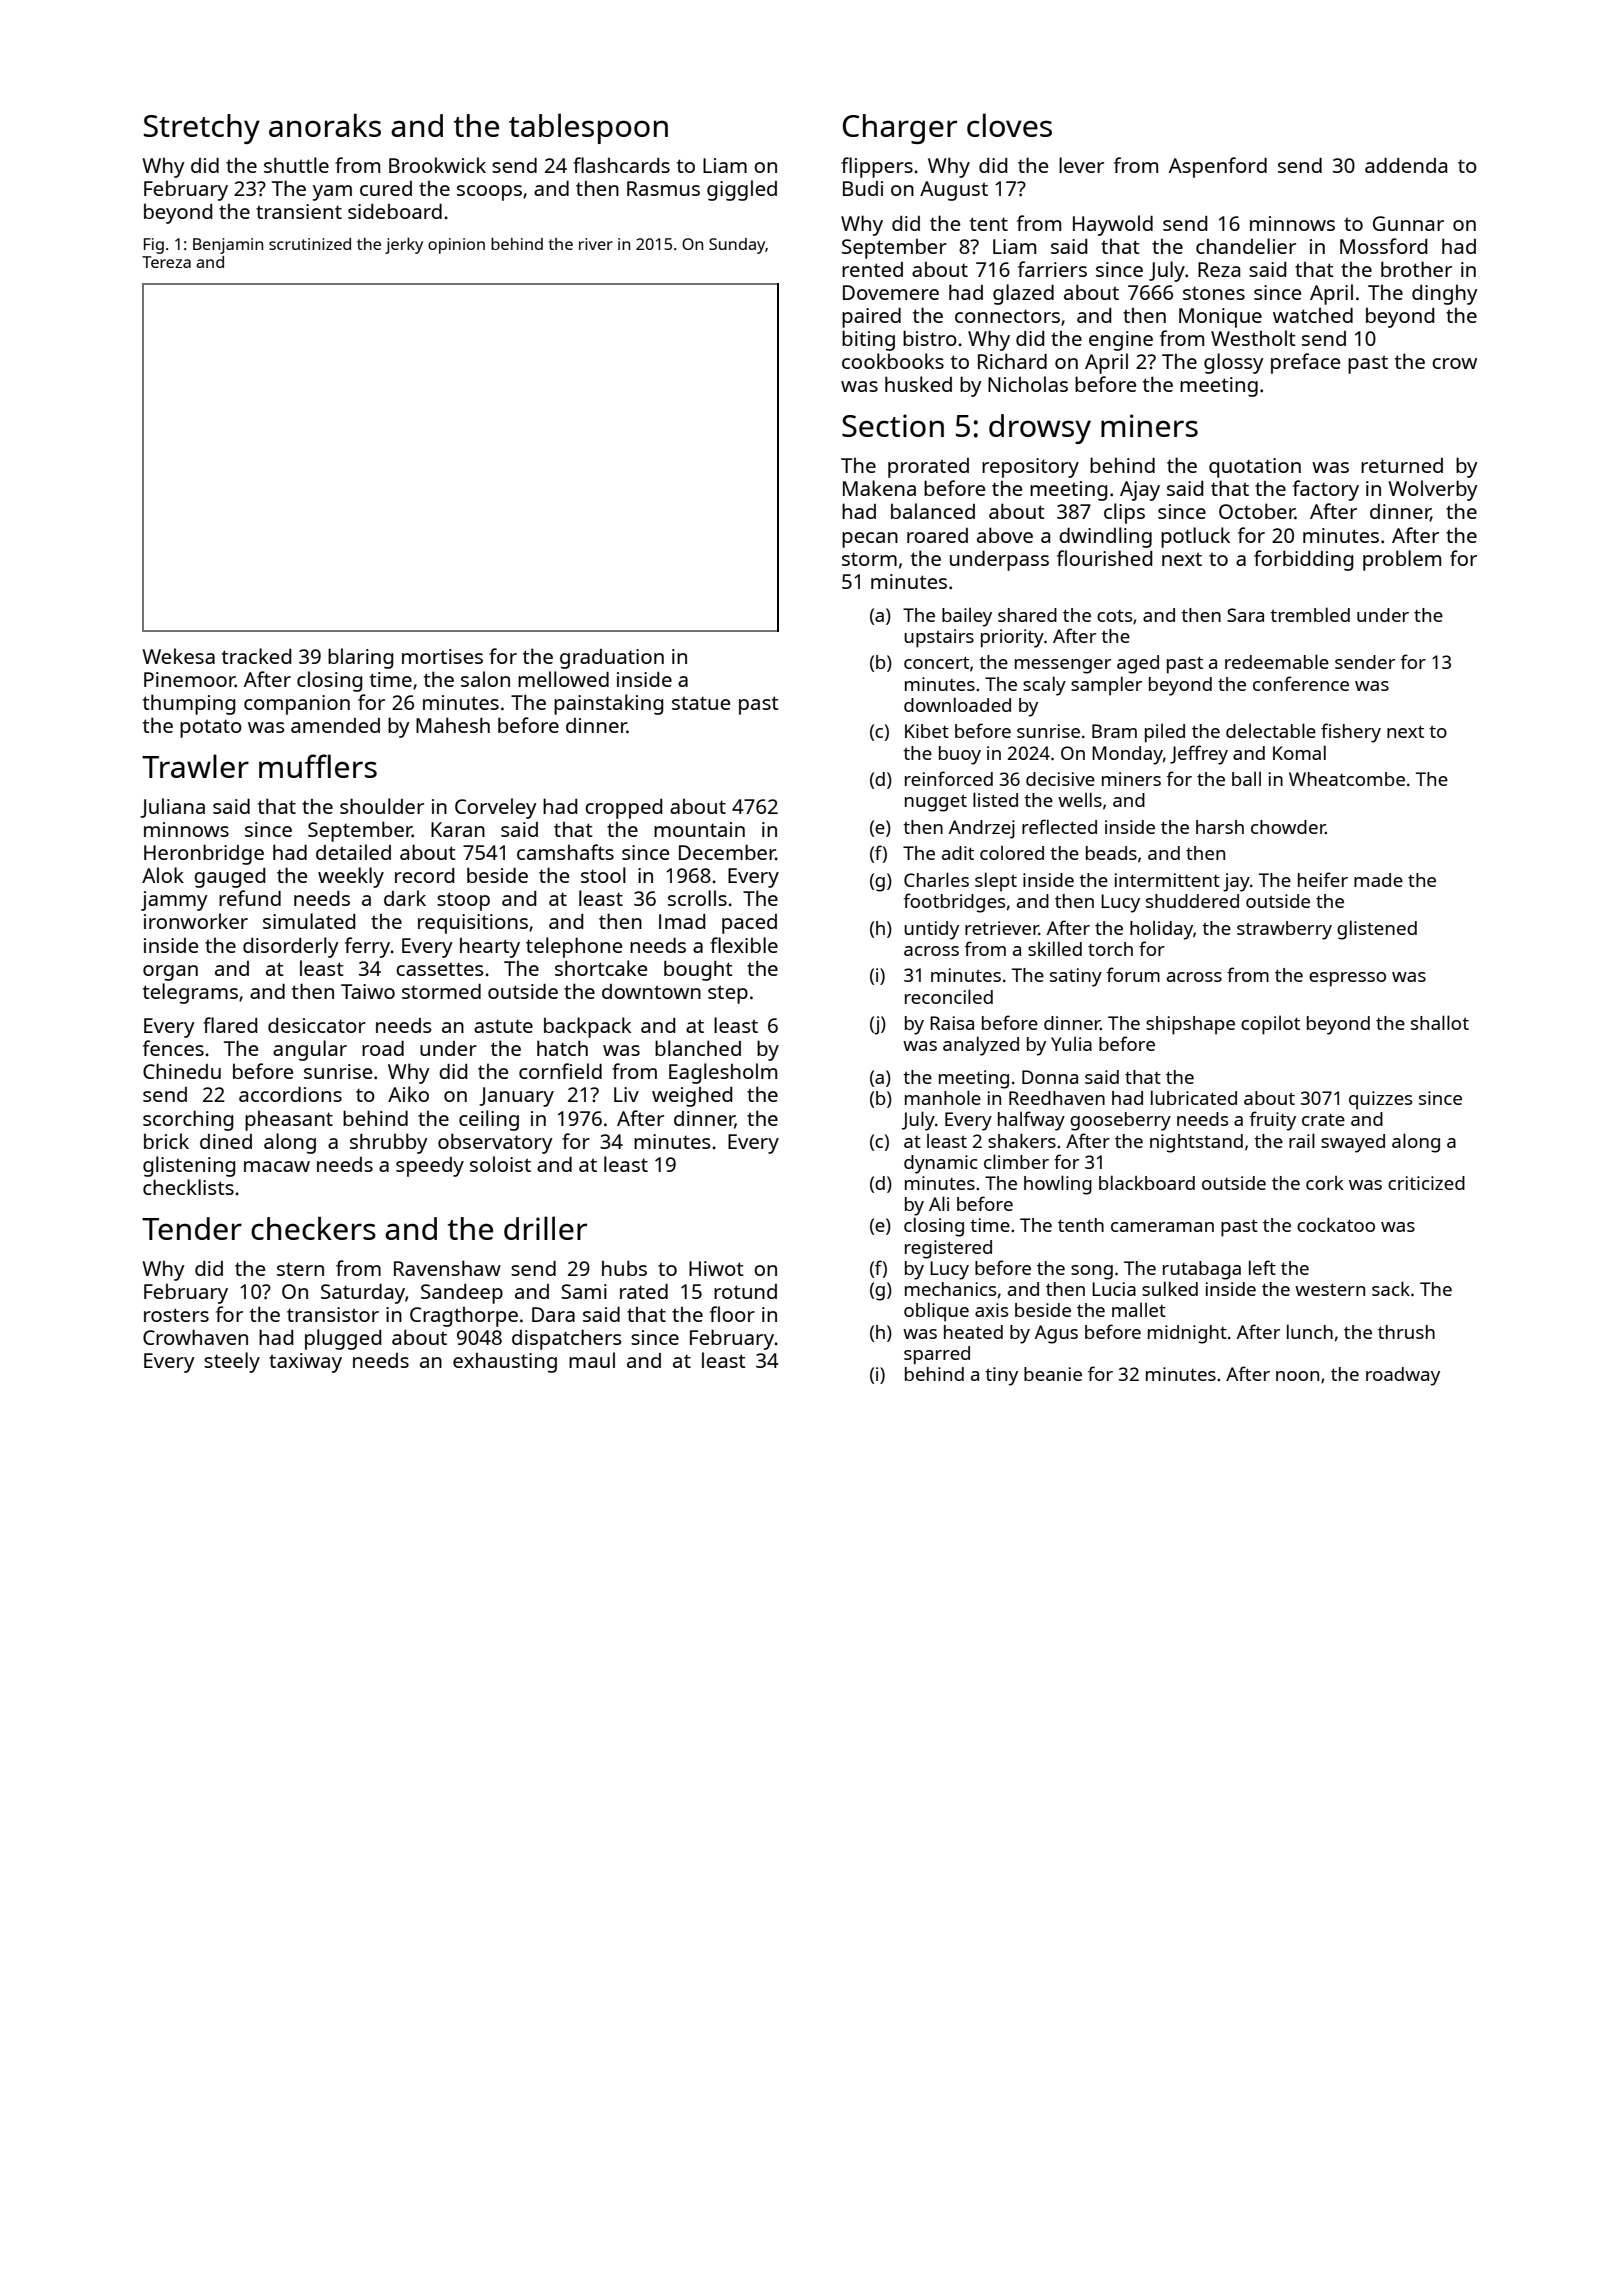 The width and height of the screenshot is (1620, 2292). I want to click on cloves, so click(1009, 125).
